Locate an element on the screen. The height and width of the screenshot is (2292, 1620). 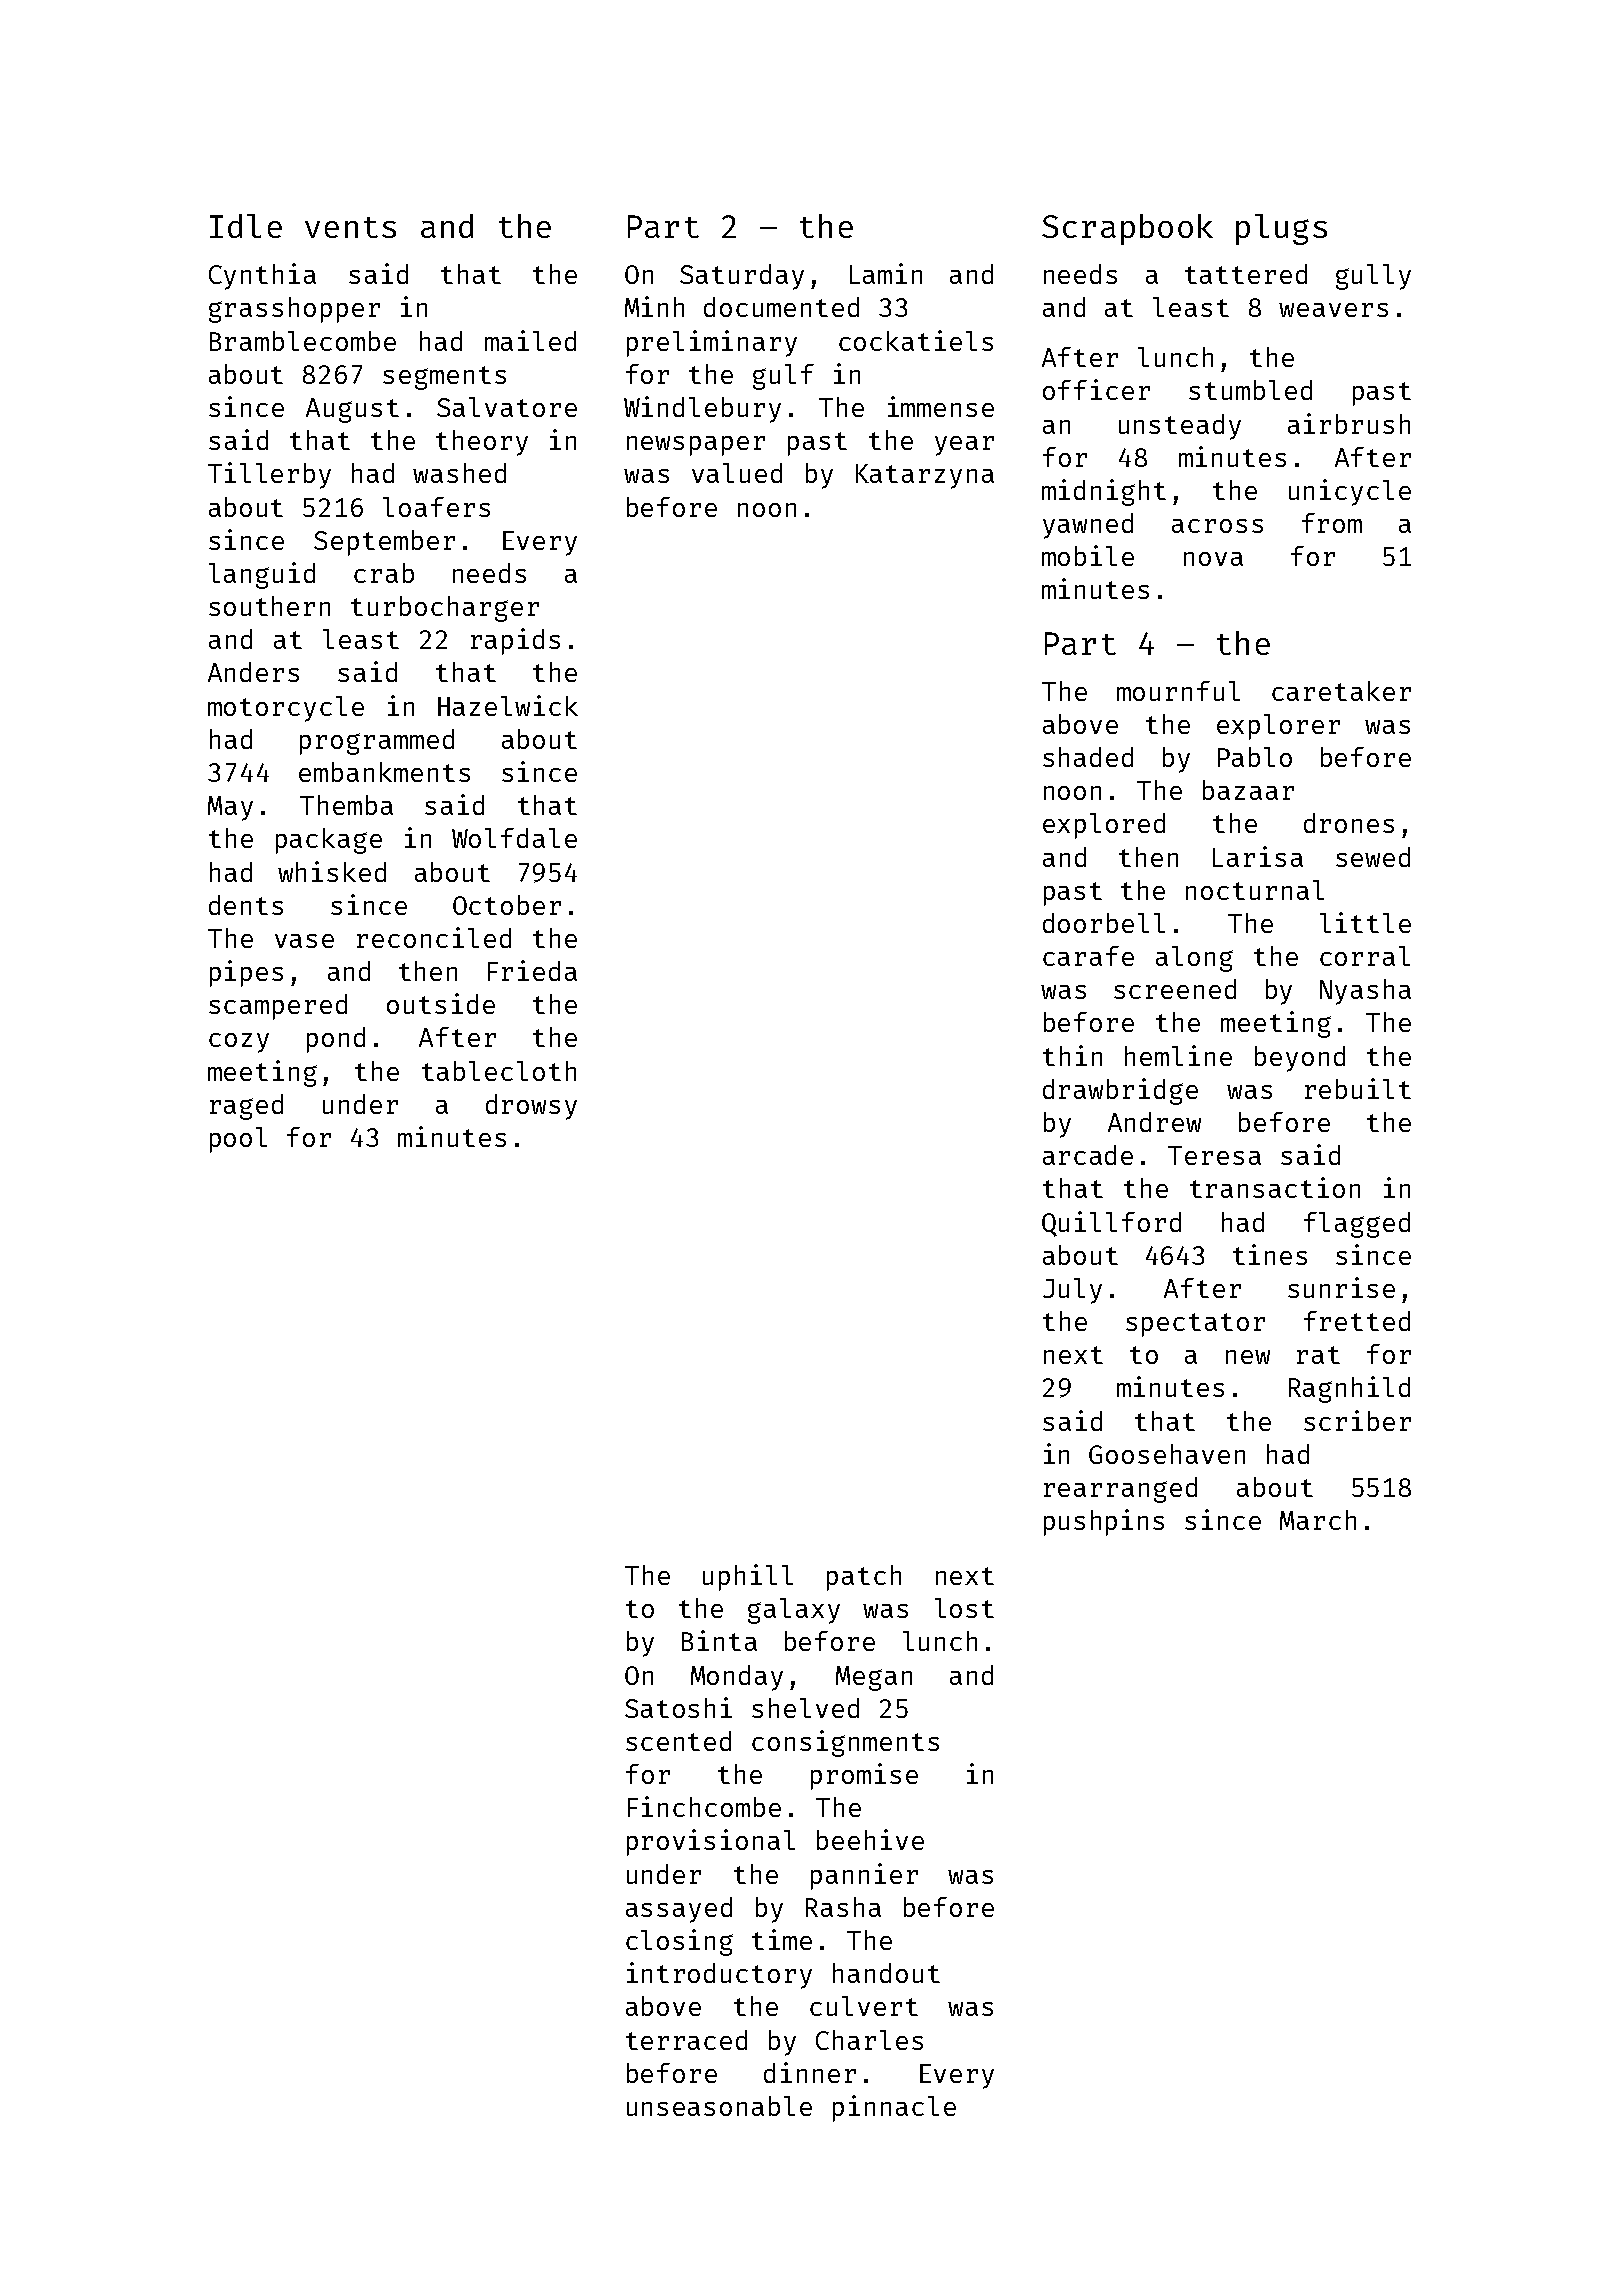
pool is located at coordinates (238, 1140).
